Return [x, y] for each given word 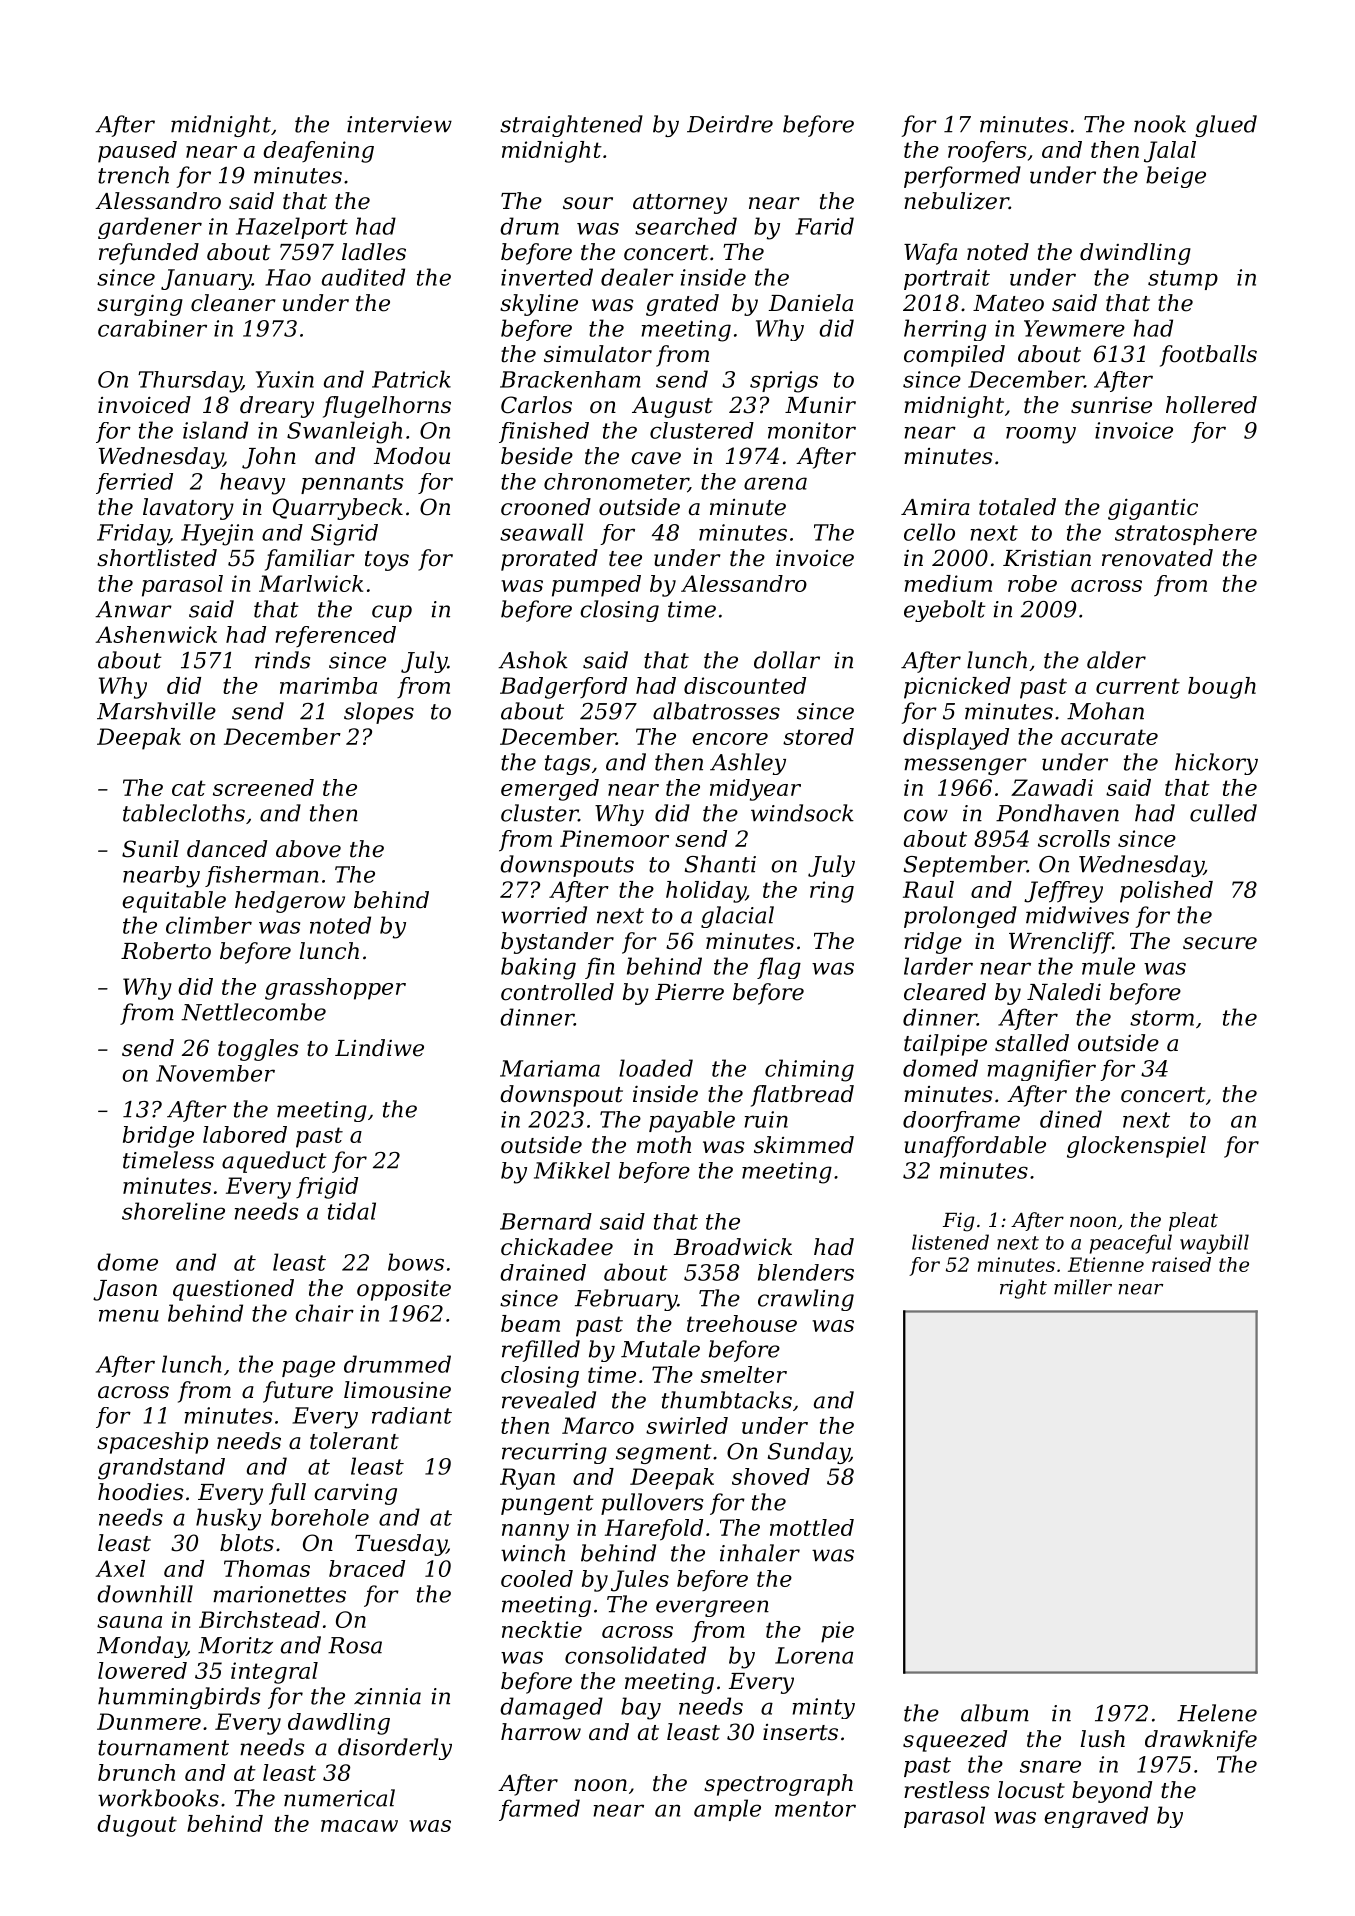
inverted [547, 277]
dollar [787, 660]
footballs [1208, 356]
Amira [935, 507]
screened [263, 787]
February [626, 1300]
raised [1181, 1264]
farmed [539, 1810]
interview [399, 124]
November [215, 1073]
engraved [1096, 1817]
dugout [137, 1826]
